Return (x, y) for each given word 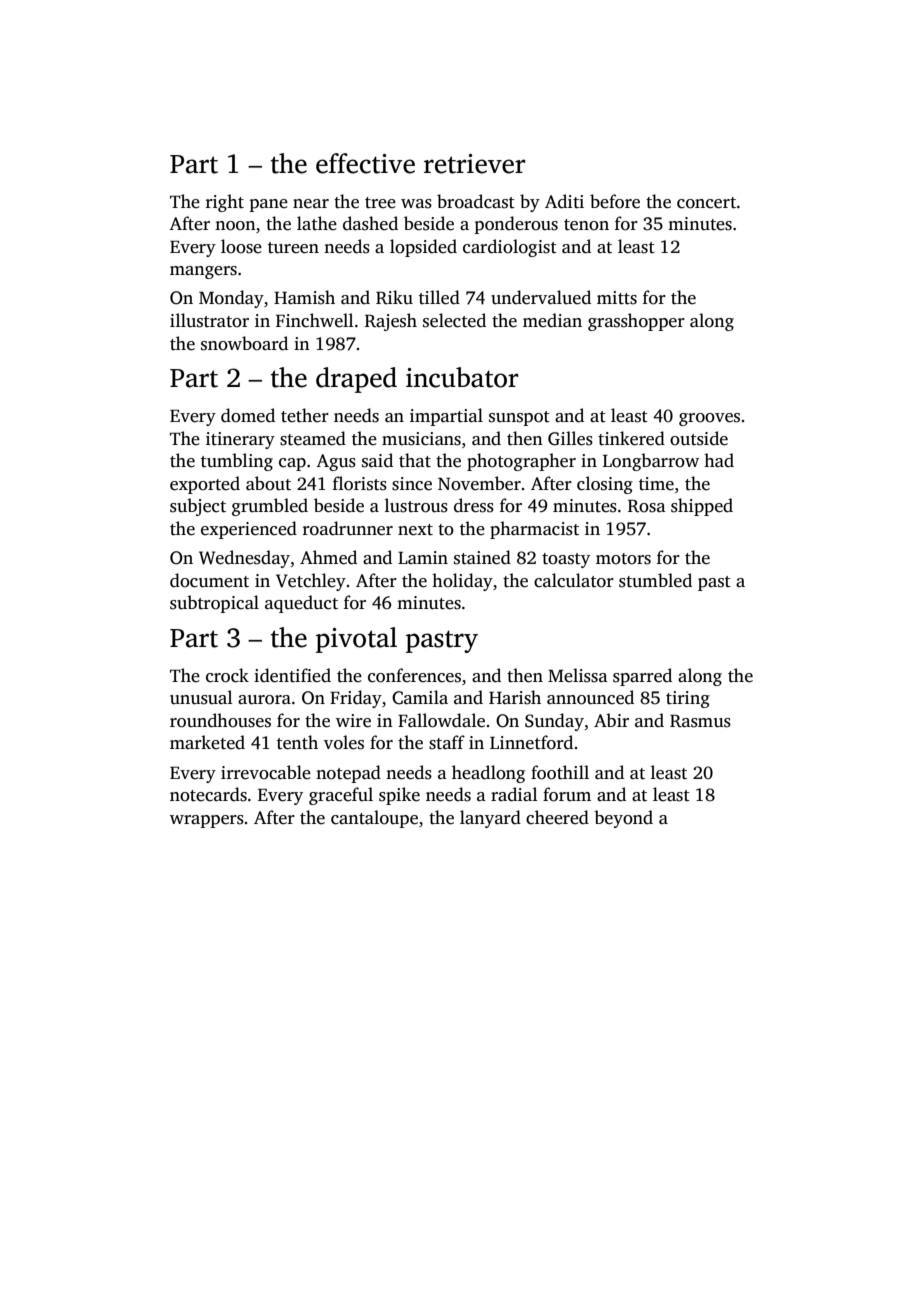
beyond (623, 819)
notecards (208, 794)
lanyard (490, 819)
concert (706, 203)
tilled (439, 297)
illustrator (209, 320)
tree (380, 203)
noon (235, 226)
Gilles (570, 438)
